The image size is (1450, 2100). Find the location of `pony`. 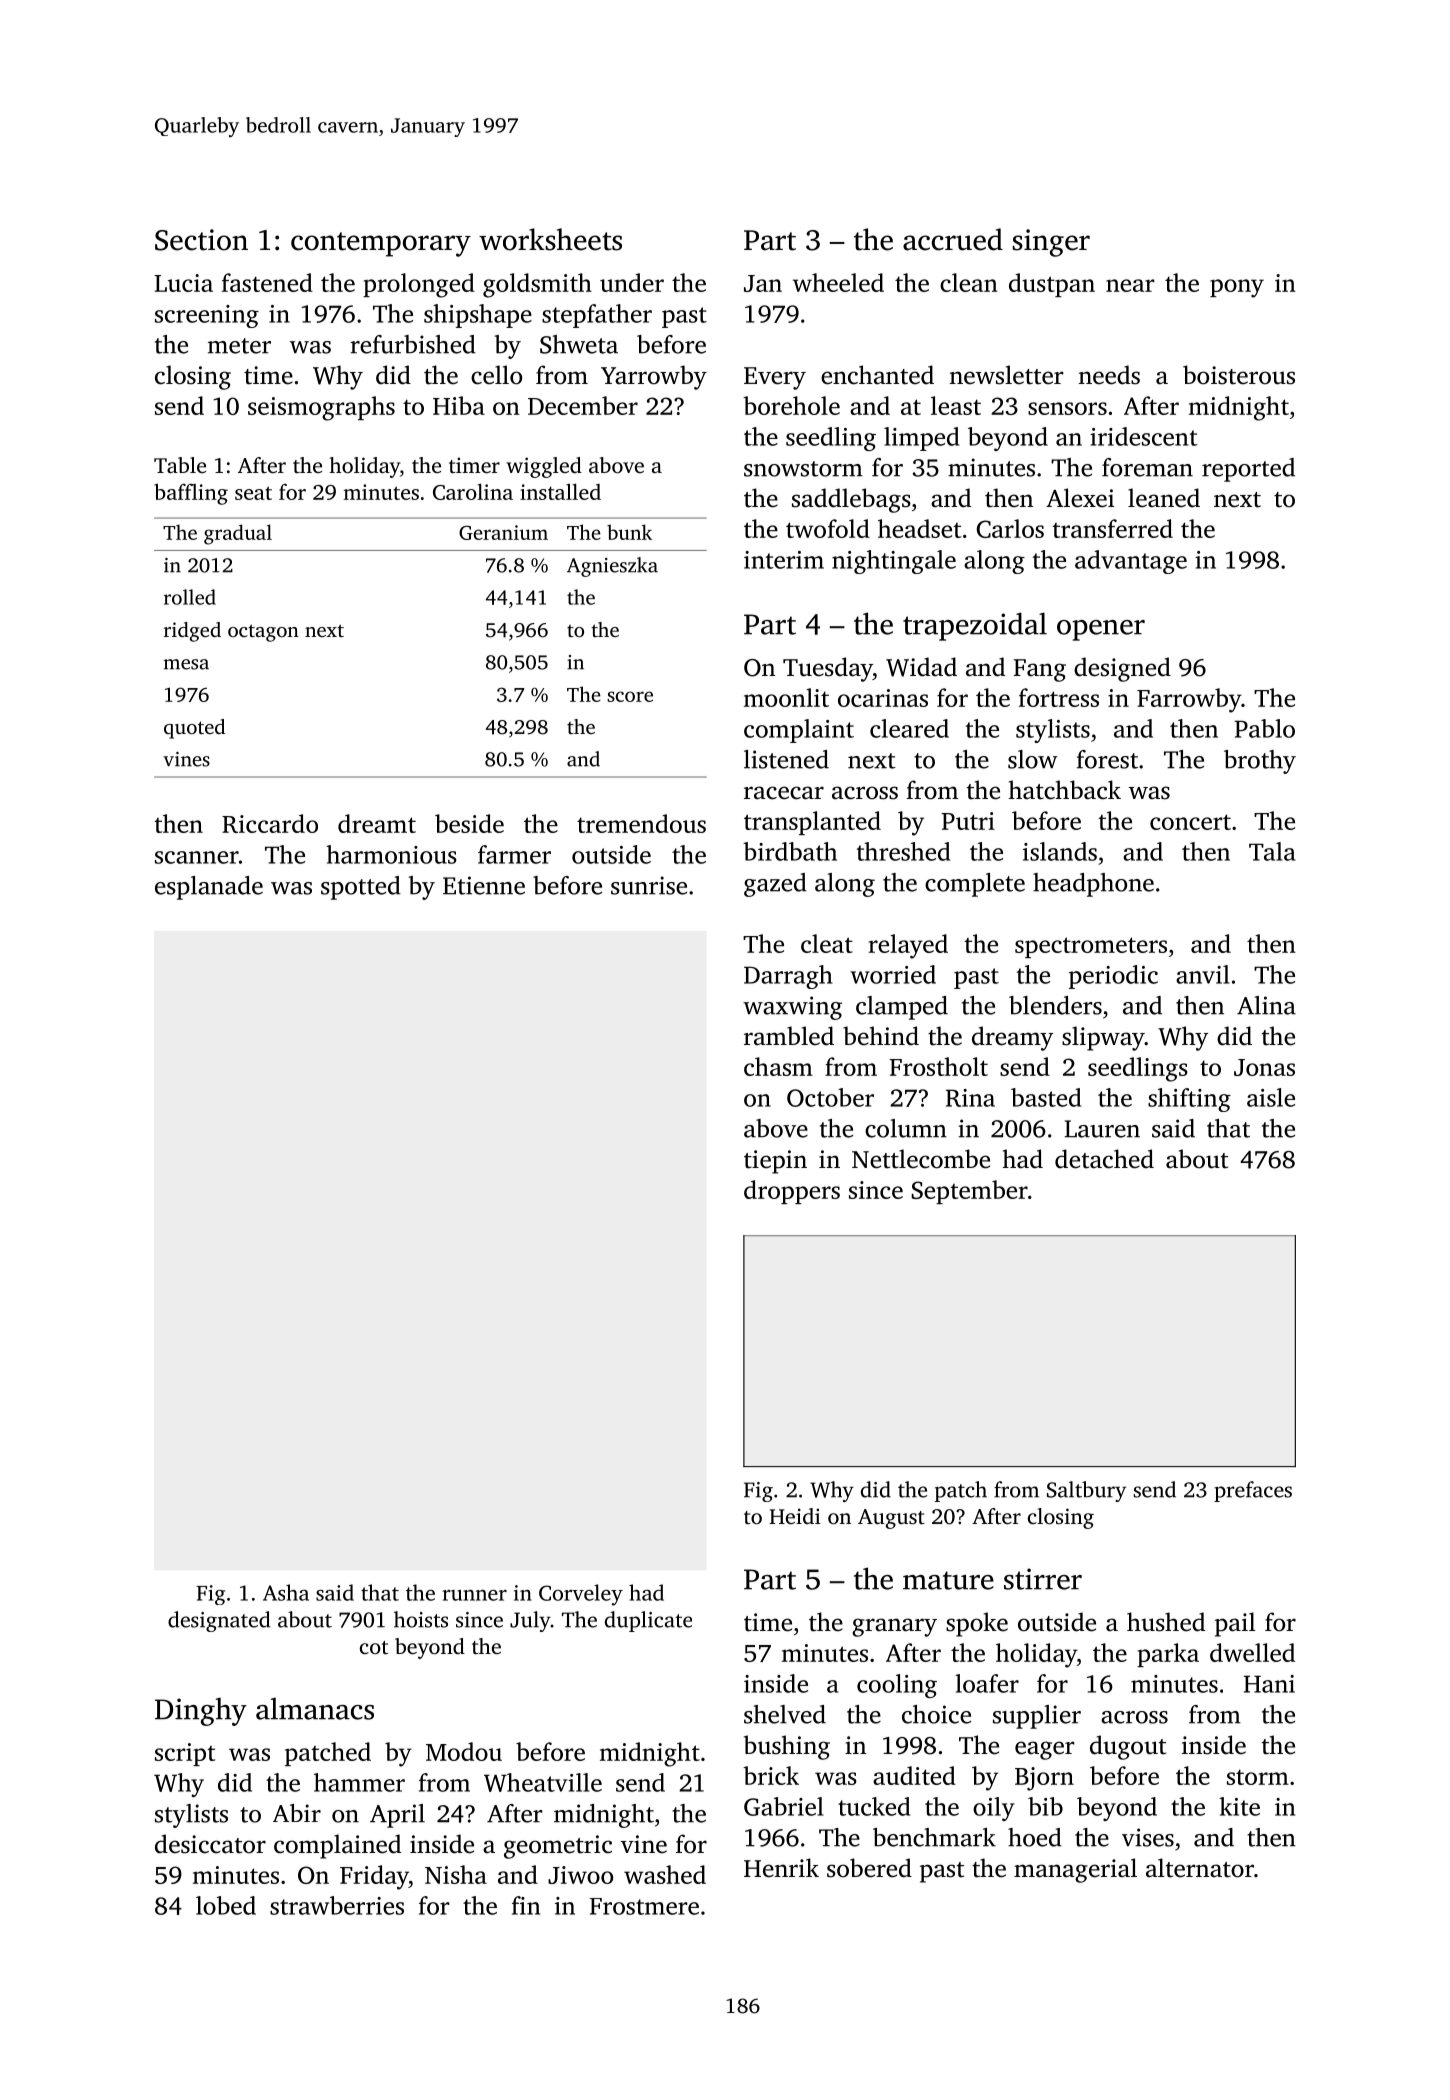

pony is located at coordinates (1237, 288).
